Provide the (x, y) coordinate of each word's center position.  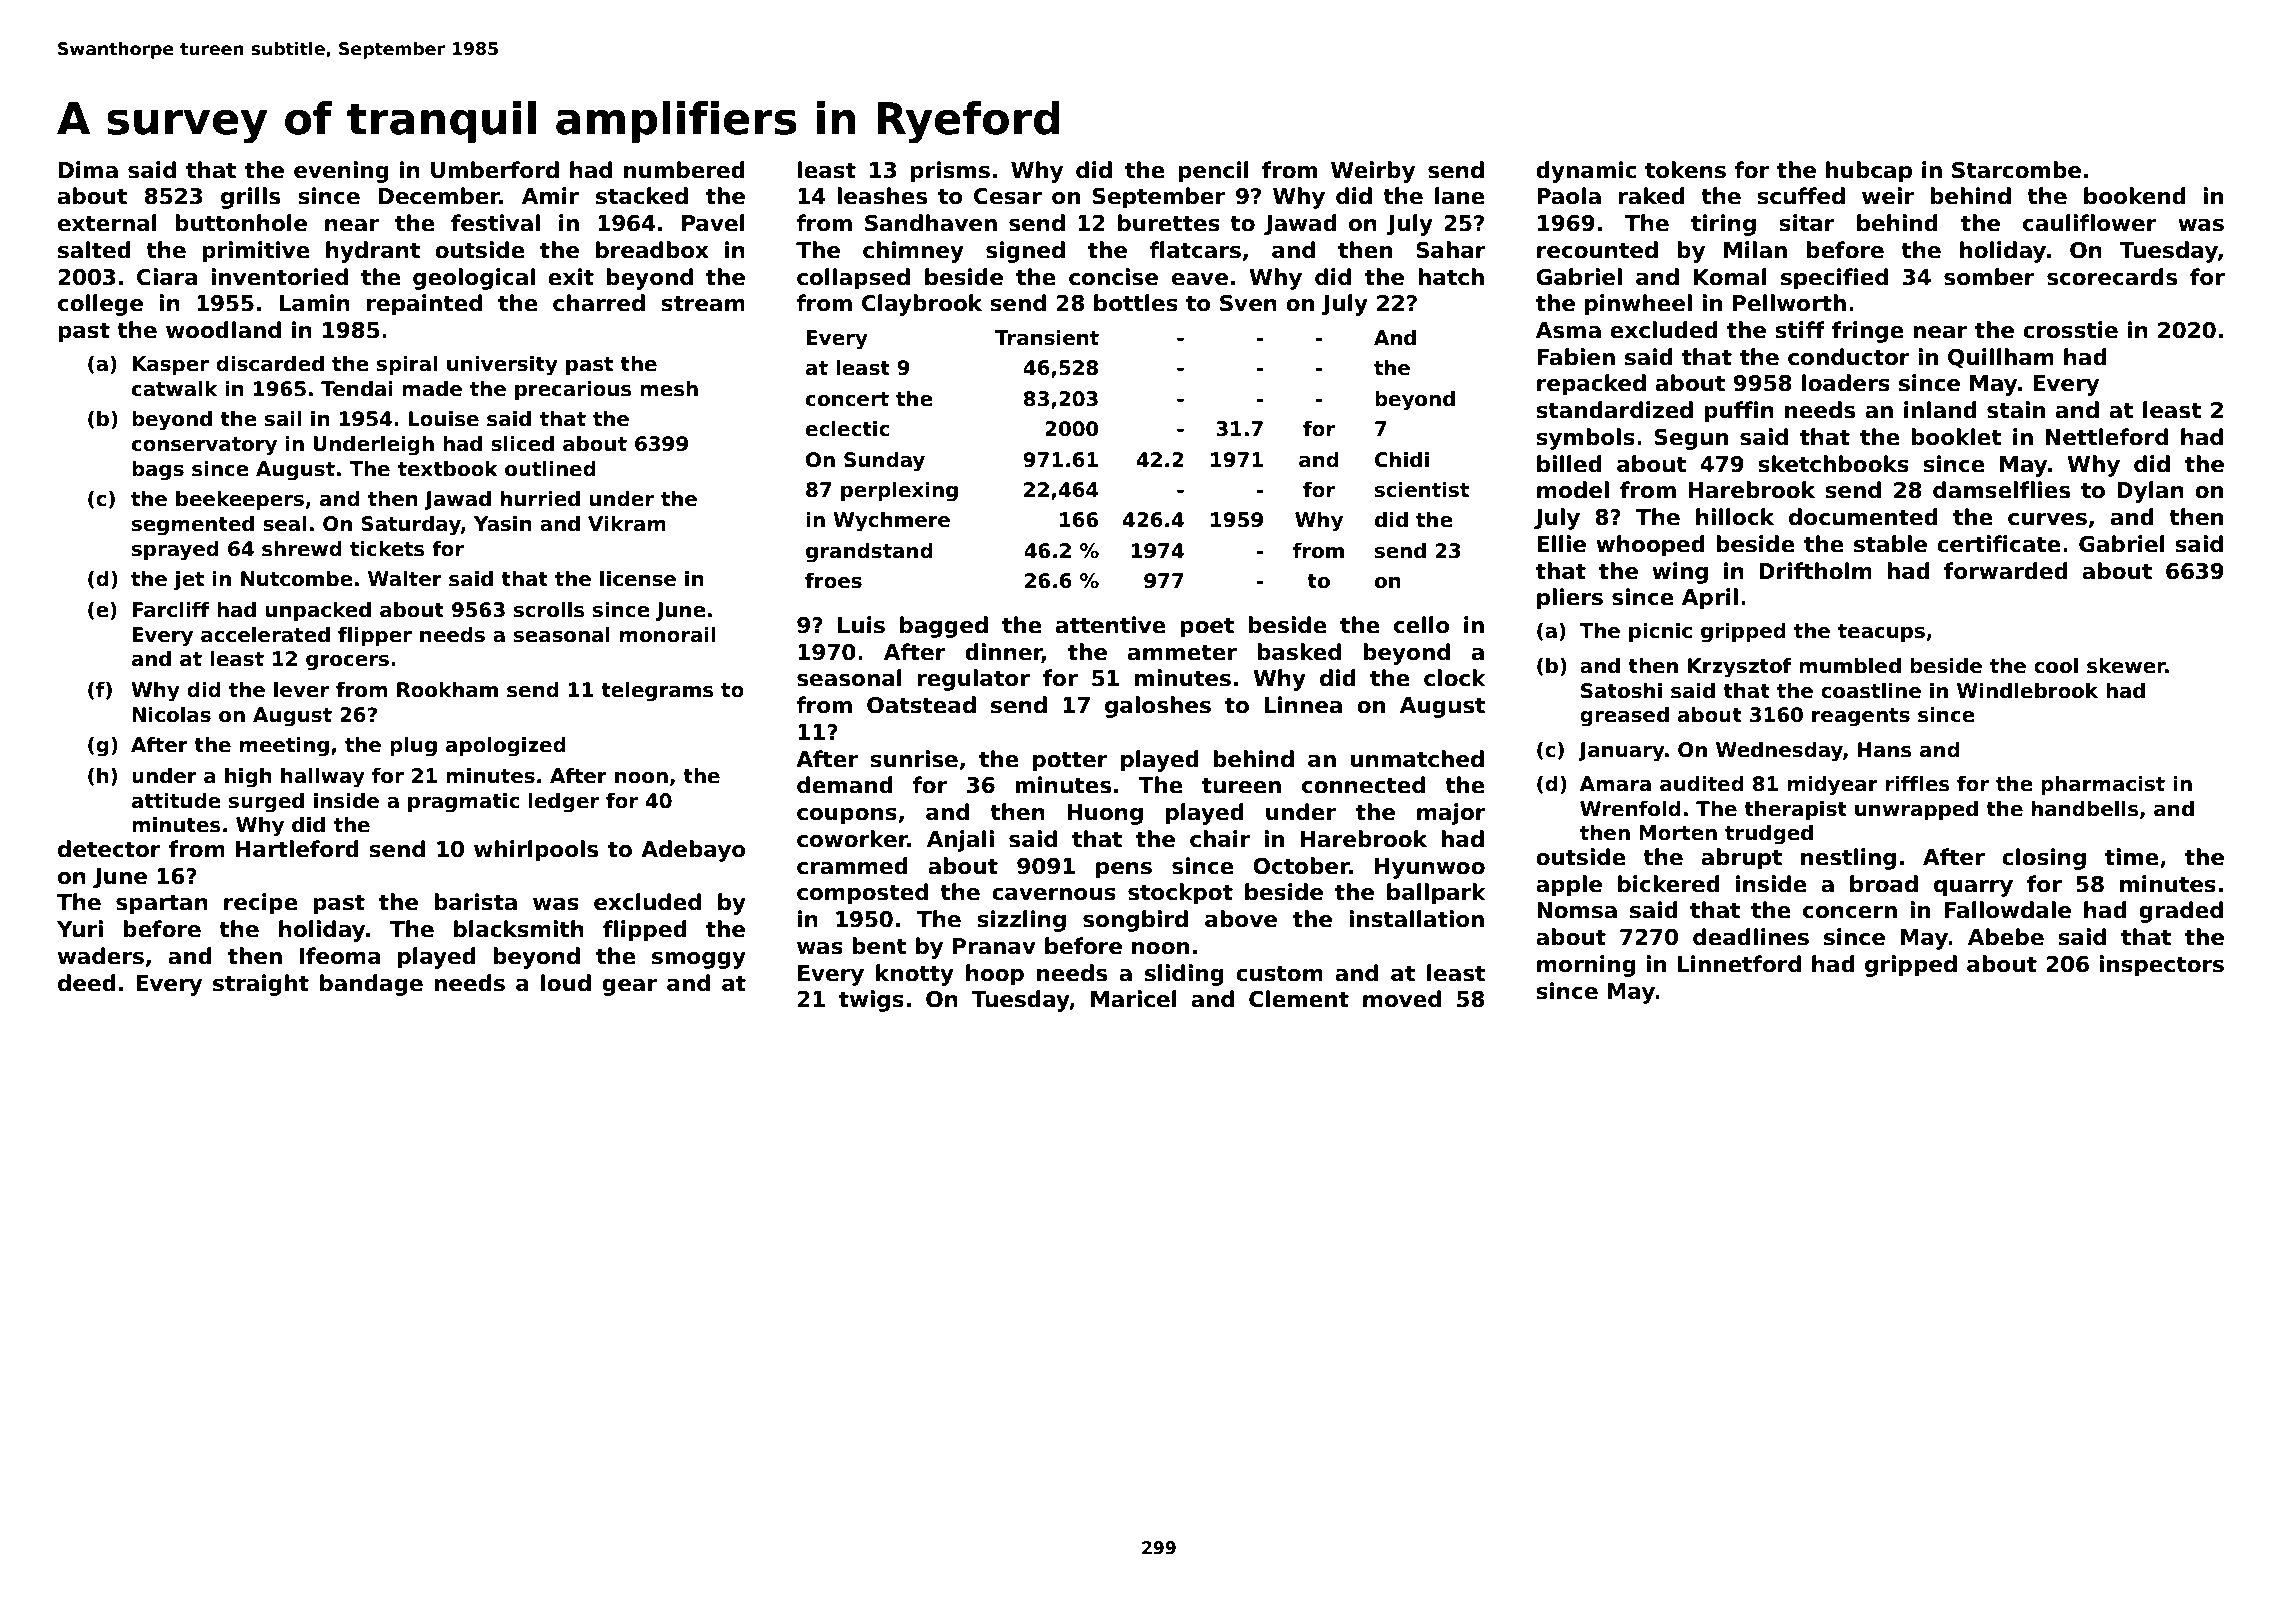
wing (1680, 573)
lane (1460, 196)
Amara (1615, 784)
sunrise (914, 759)
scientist (1422, 490)
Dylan (2150, 492)
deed (87, 983)
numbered (684, 170)
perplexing (899, 492)
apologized (506, 747)
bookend (2135, 196)
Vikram (627, 524)
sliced (522, 444)
